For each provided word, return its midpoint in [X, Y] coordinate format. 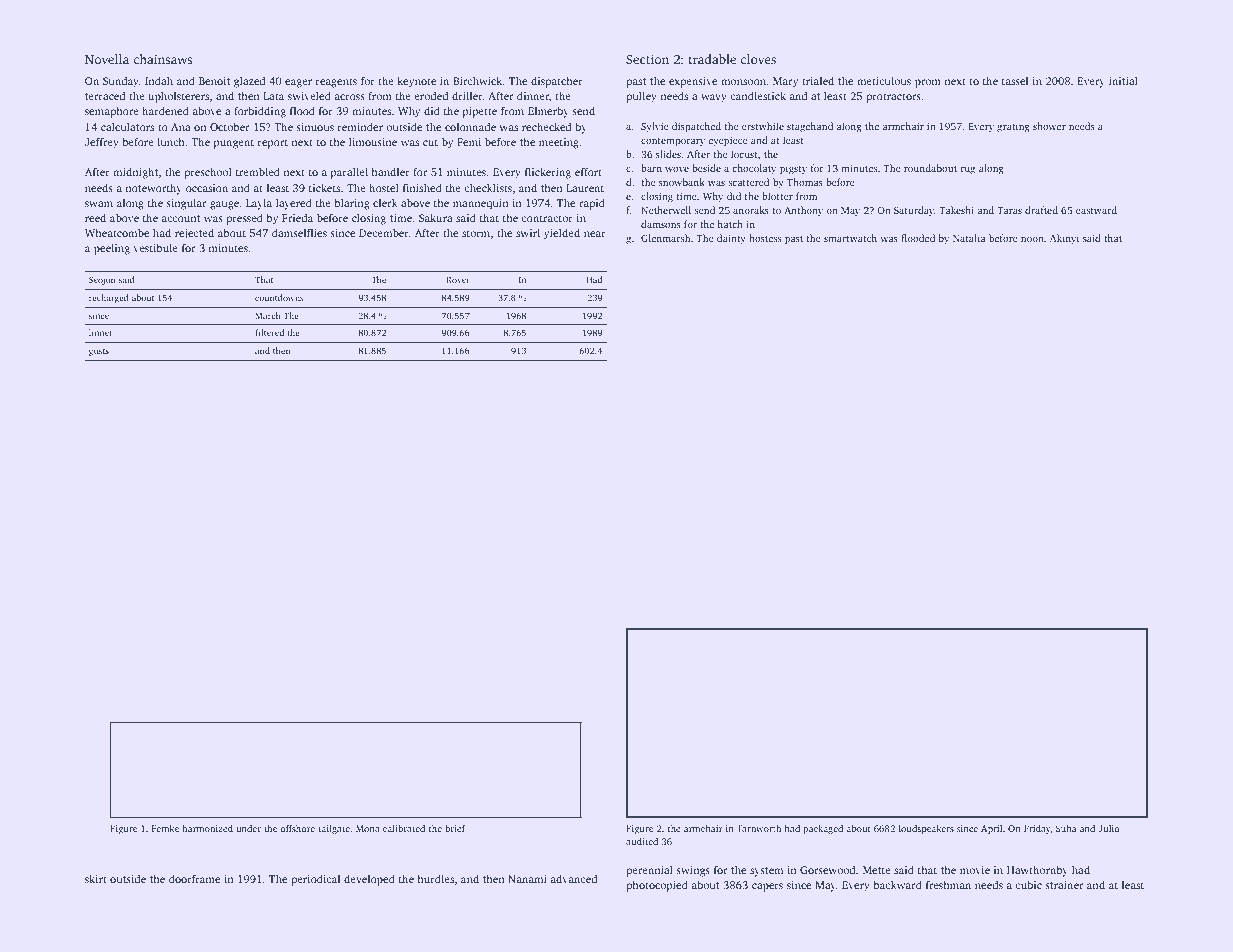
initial [1123, 80]
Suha [1066, 828]
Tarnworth [758, 828]
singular [186, 204]
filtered [269, 332]
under [248, 828]
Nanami [527, 879]
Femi [469, 142]
